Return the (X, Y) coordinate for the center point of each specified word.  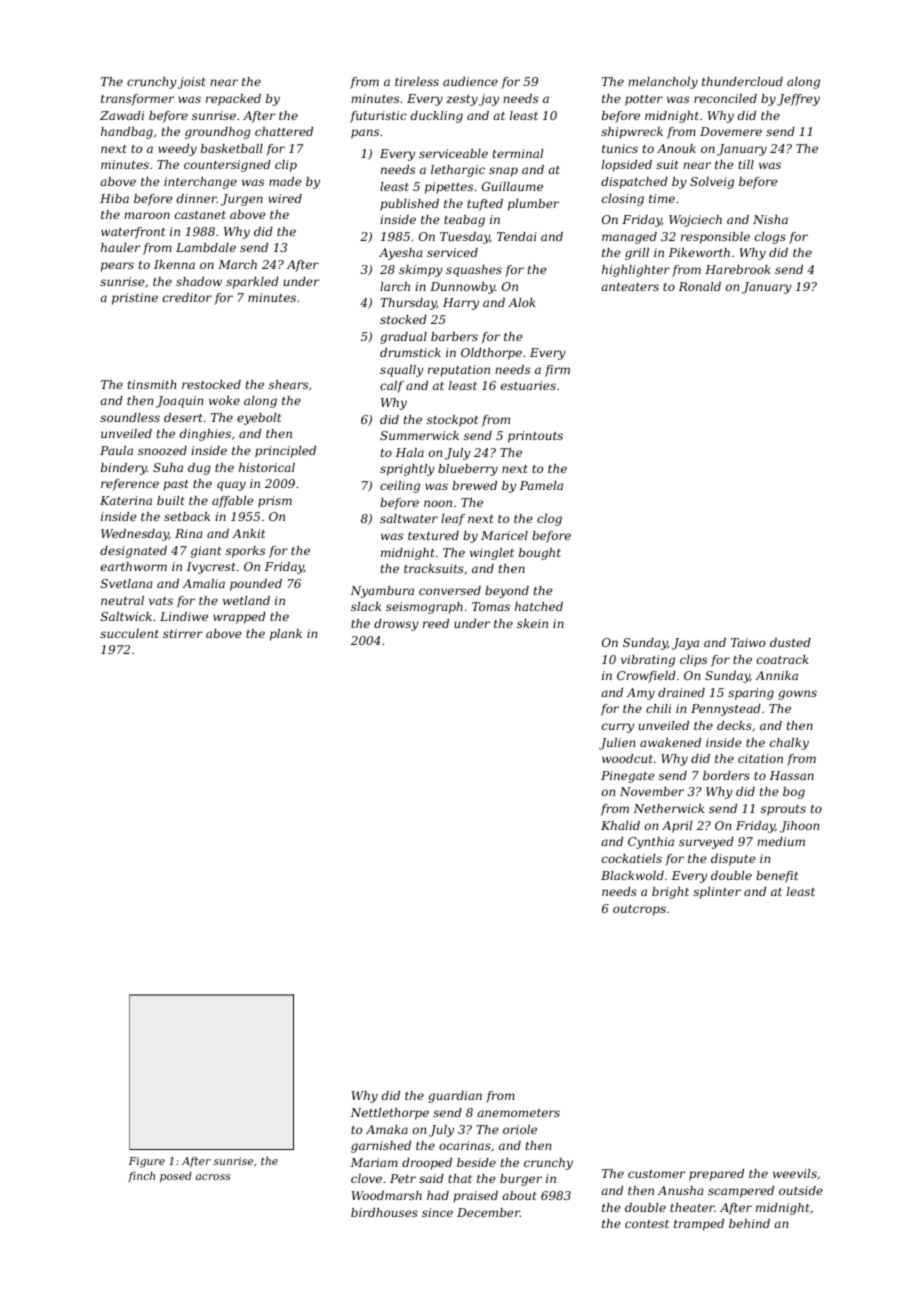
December (488, 1212)
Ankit (248, 533)
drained (681, 692)
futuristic (378, 117)
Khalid (620, 825)
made (285, 181)
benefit (777, 877)
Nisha (770, 219)
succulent (129, 633)
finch (141, 1177)
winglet (492, 554)
